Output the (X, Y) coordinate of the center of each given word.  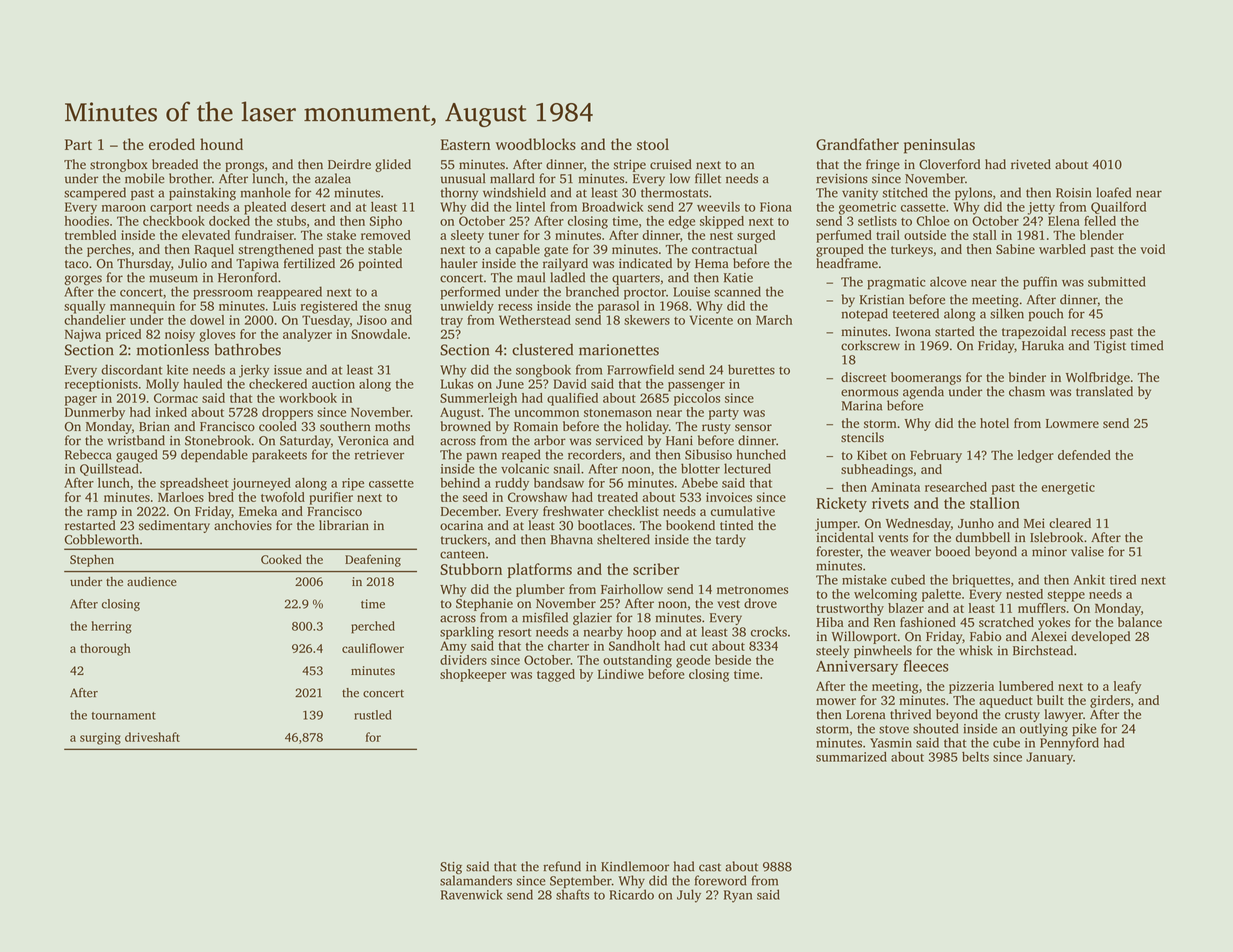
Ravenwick (472, 894)
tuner (504, 236)
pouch (1045, 314)
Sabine (1015, 249)
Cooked (281, 559)
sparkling (467, 633)
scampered (95, 193)
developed (1100, 637)
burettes (751, 369)
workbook (308, 398)
